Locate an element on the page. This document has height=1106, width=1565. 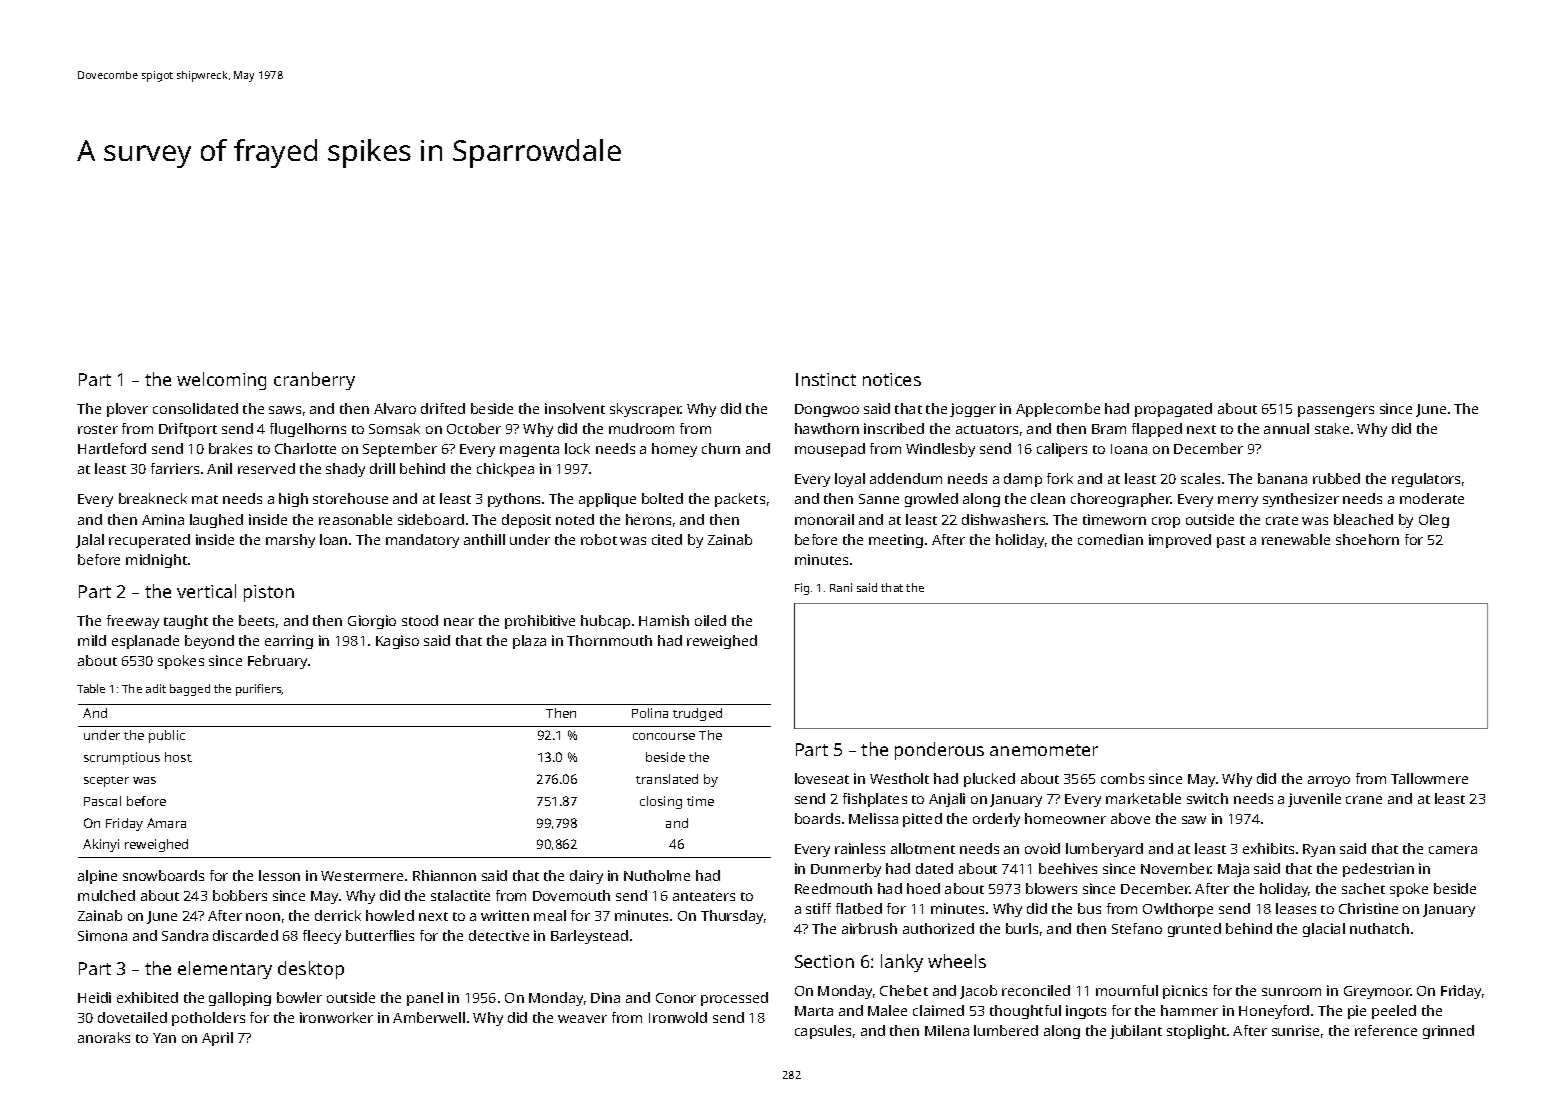
hubcap is located at coordinates (605, 622).
